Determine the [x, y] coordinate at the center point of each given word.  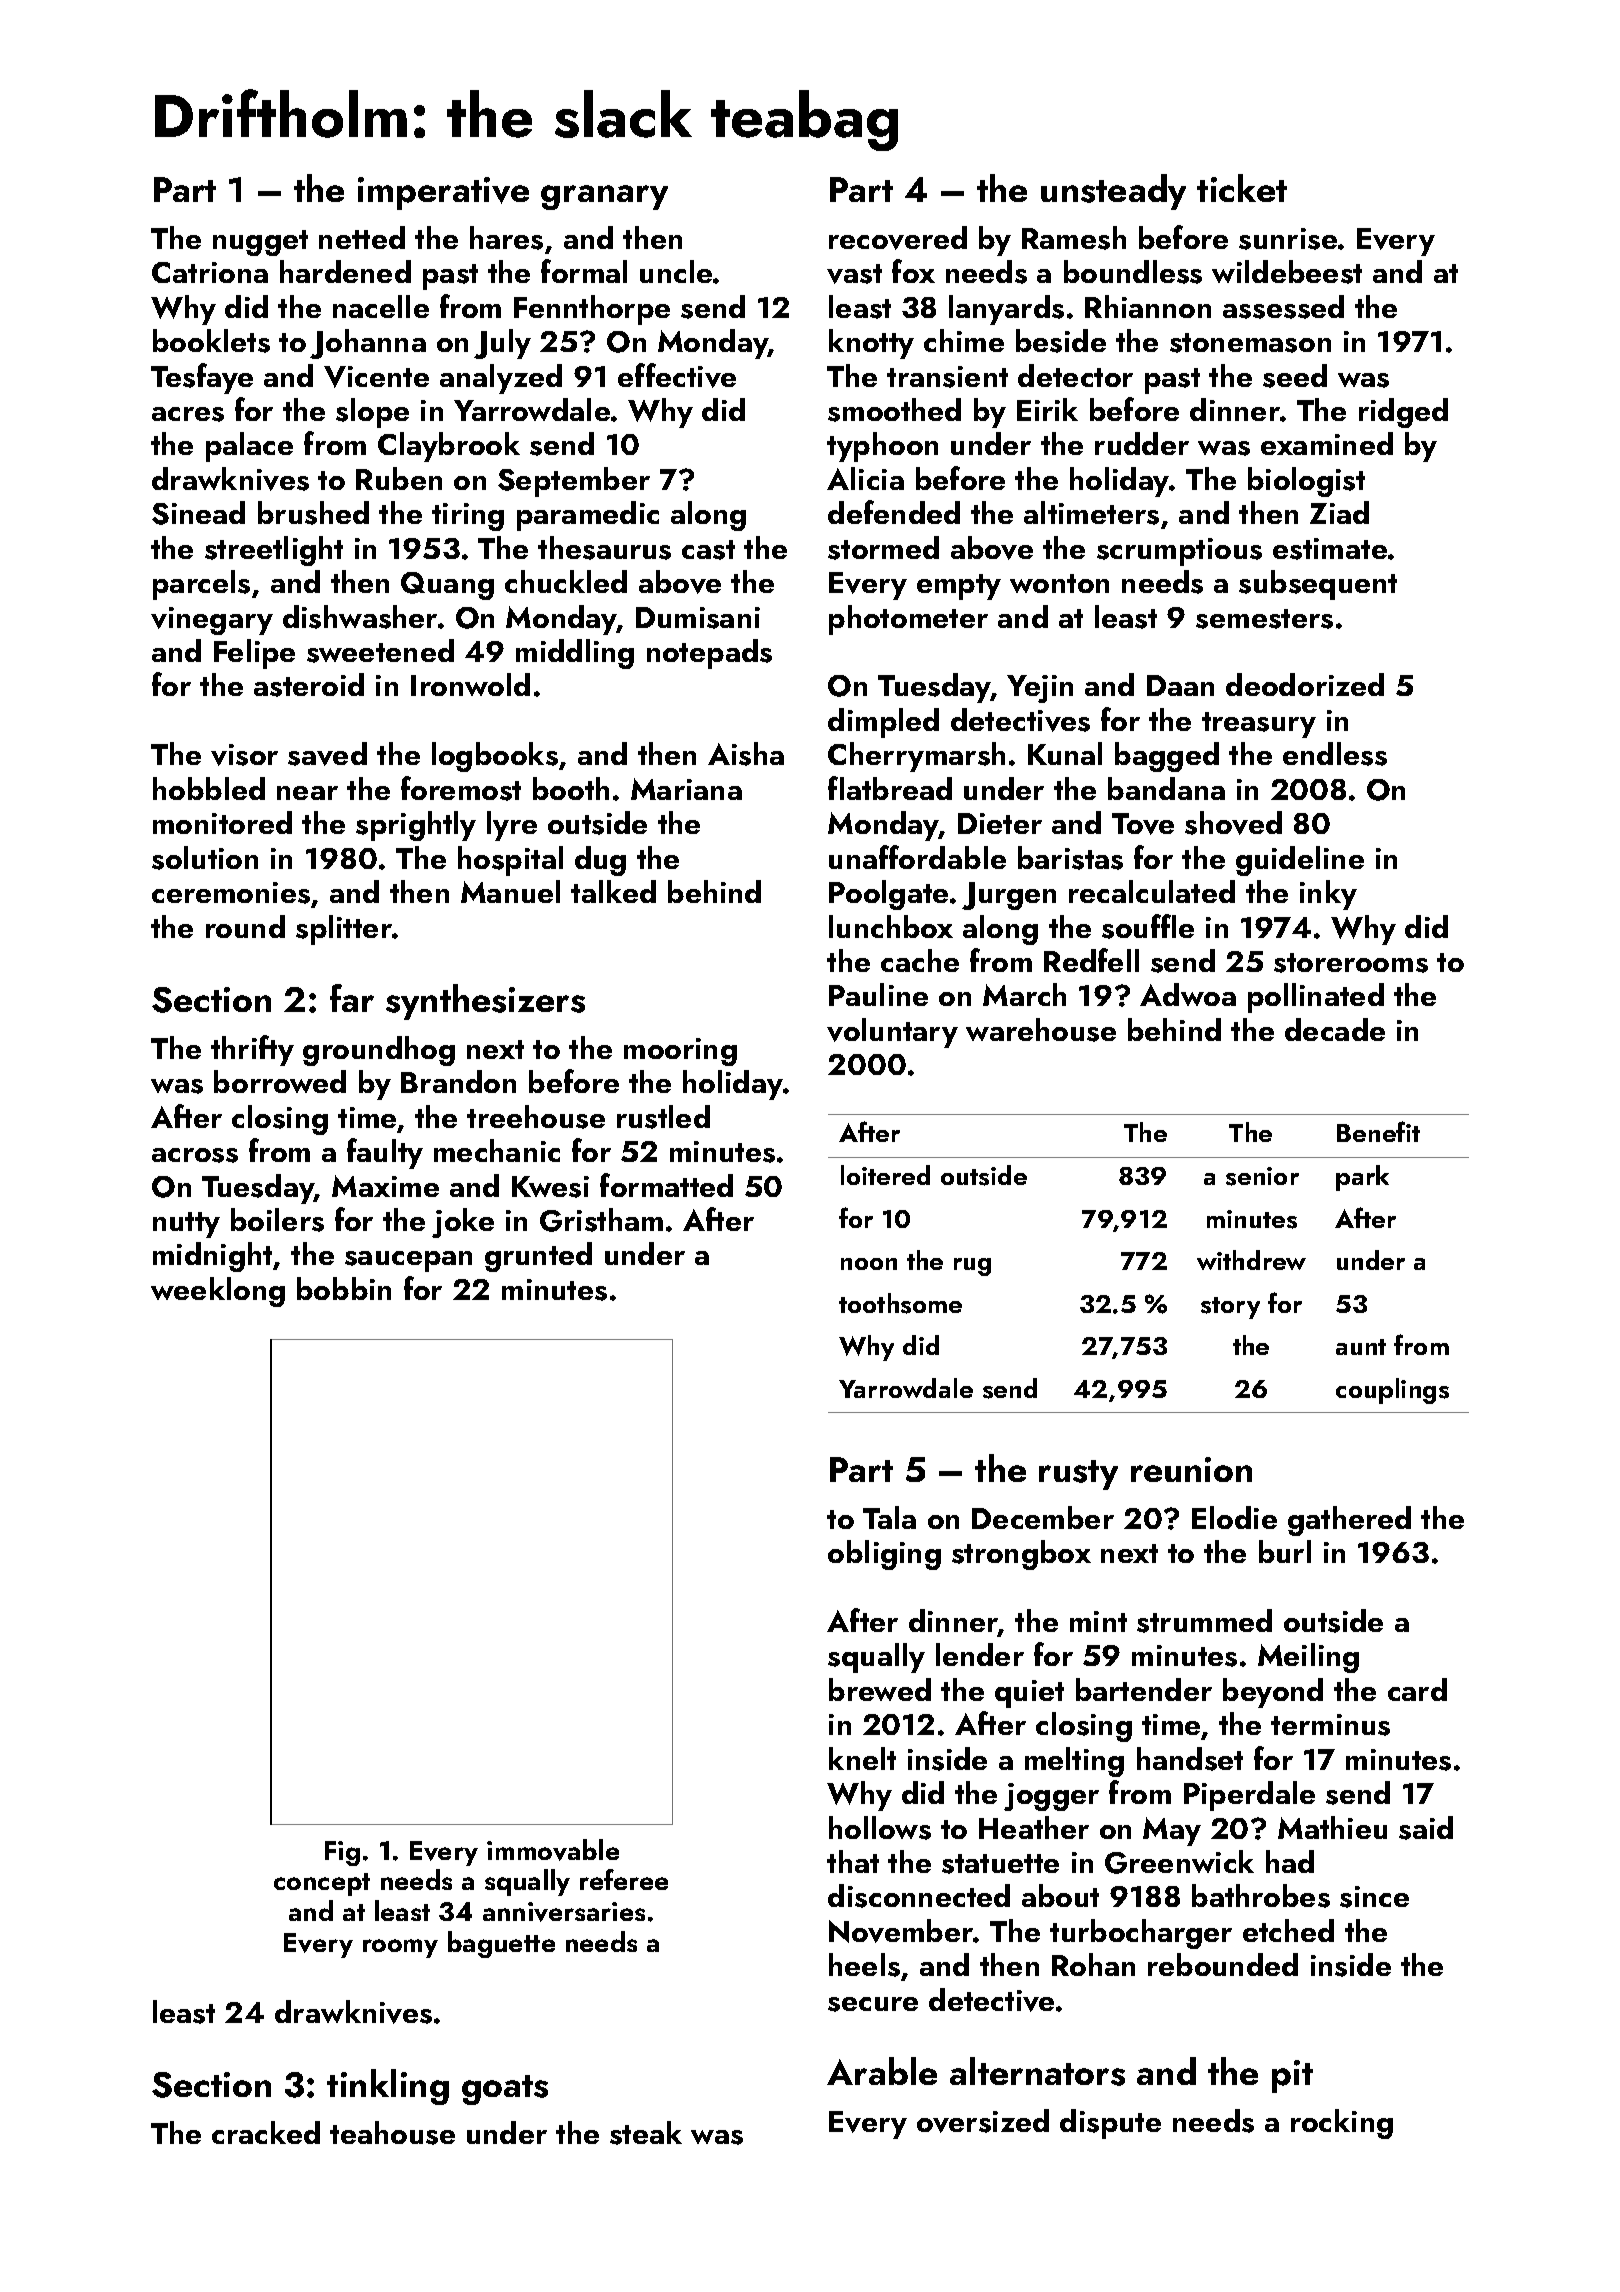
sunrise [1288, 239]
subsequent [1318, 585]
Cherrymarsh [916, 757]
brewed [880, 1689]
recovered [898, 238]
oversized [983, 2121]
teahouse [392, 2133]
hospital [510, 861]
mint [1098, 1621]
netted [362, 237]
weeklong [218, 1292]
